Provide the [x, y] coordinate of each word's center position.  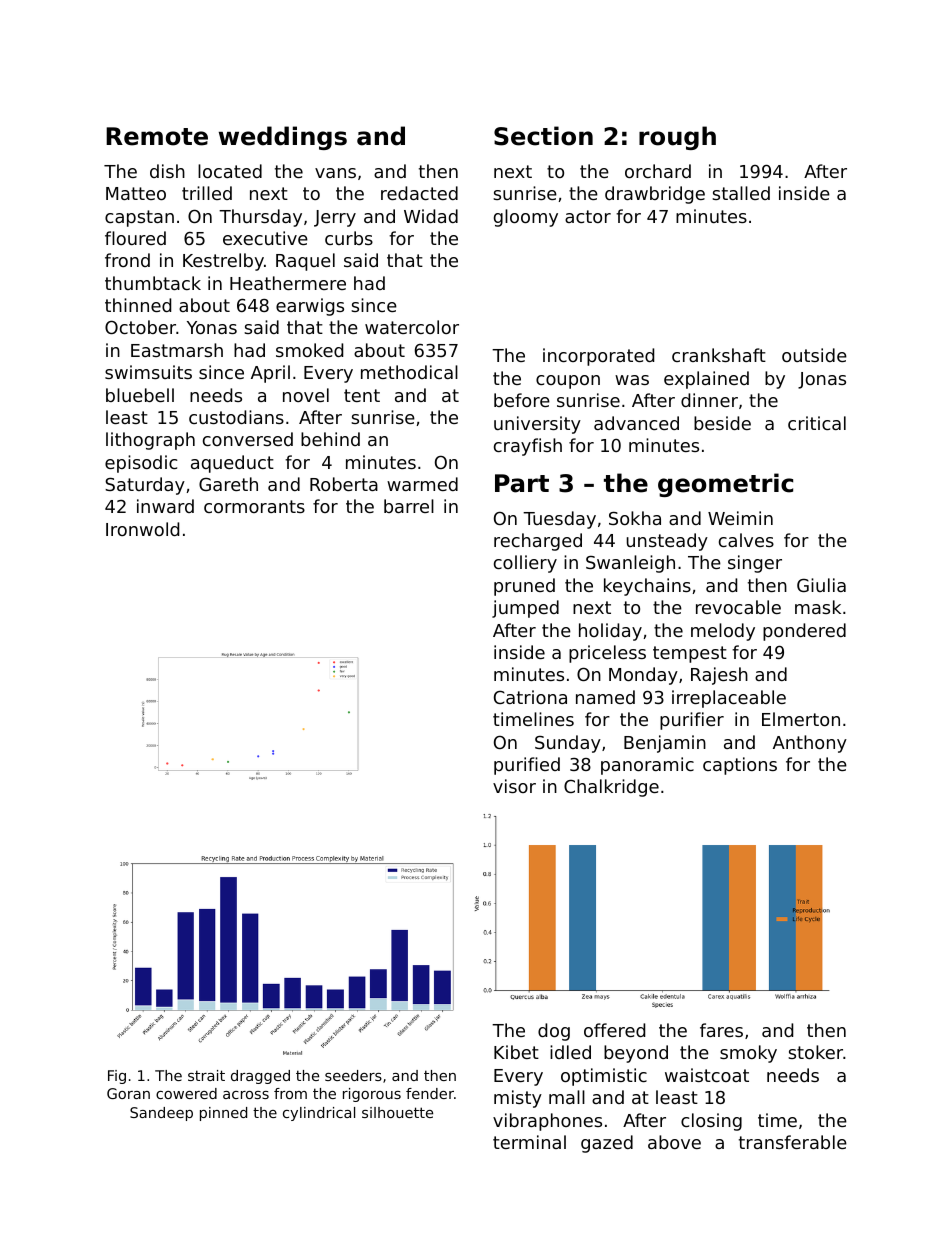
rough [677, 138]
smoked [309, 350]
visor [514, 786]
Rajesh [719, 676]
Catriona [530, 697]
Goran [128, 1093]
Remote [157, 136]
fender [430, 1093]
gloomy [526, 218]
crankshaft [719, 355]
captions [740, 766]
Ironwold [142, 529]
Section [543, 136]
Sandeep [161, 1114]
